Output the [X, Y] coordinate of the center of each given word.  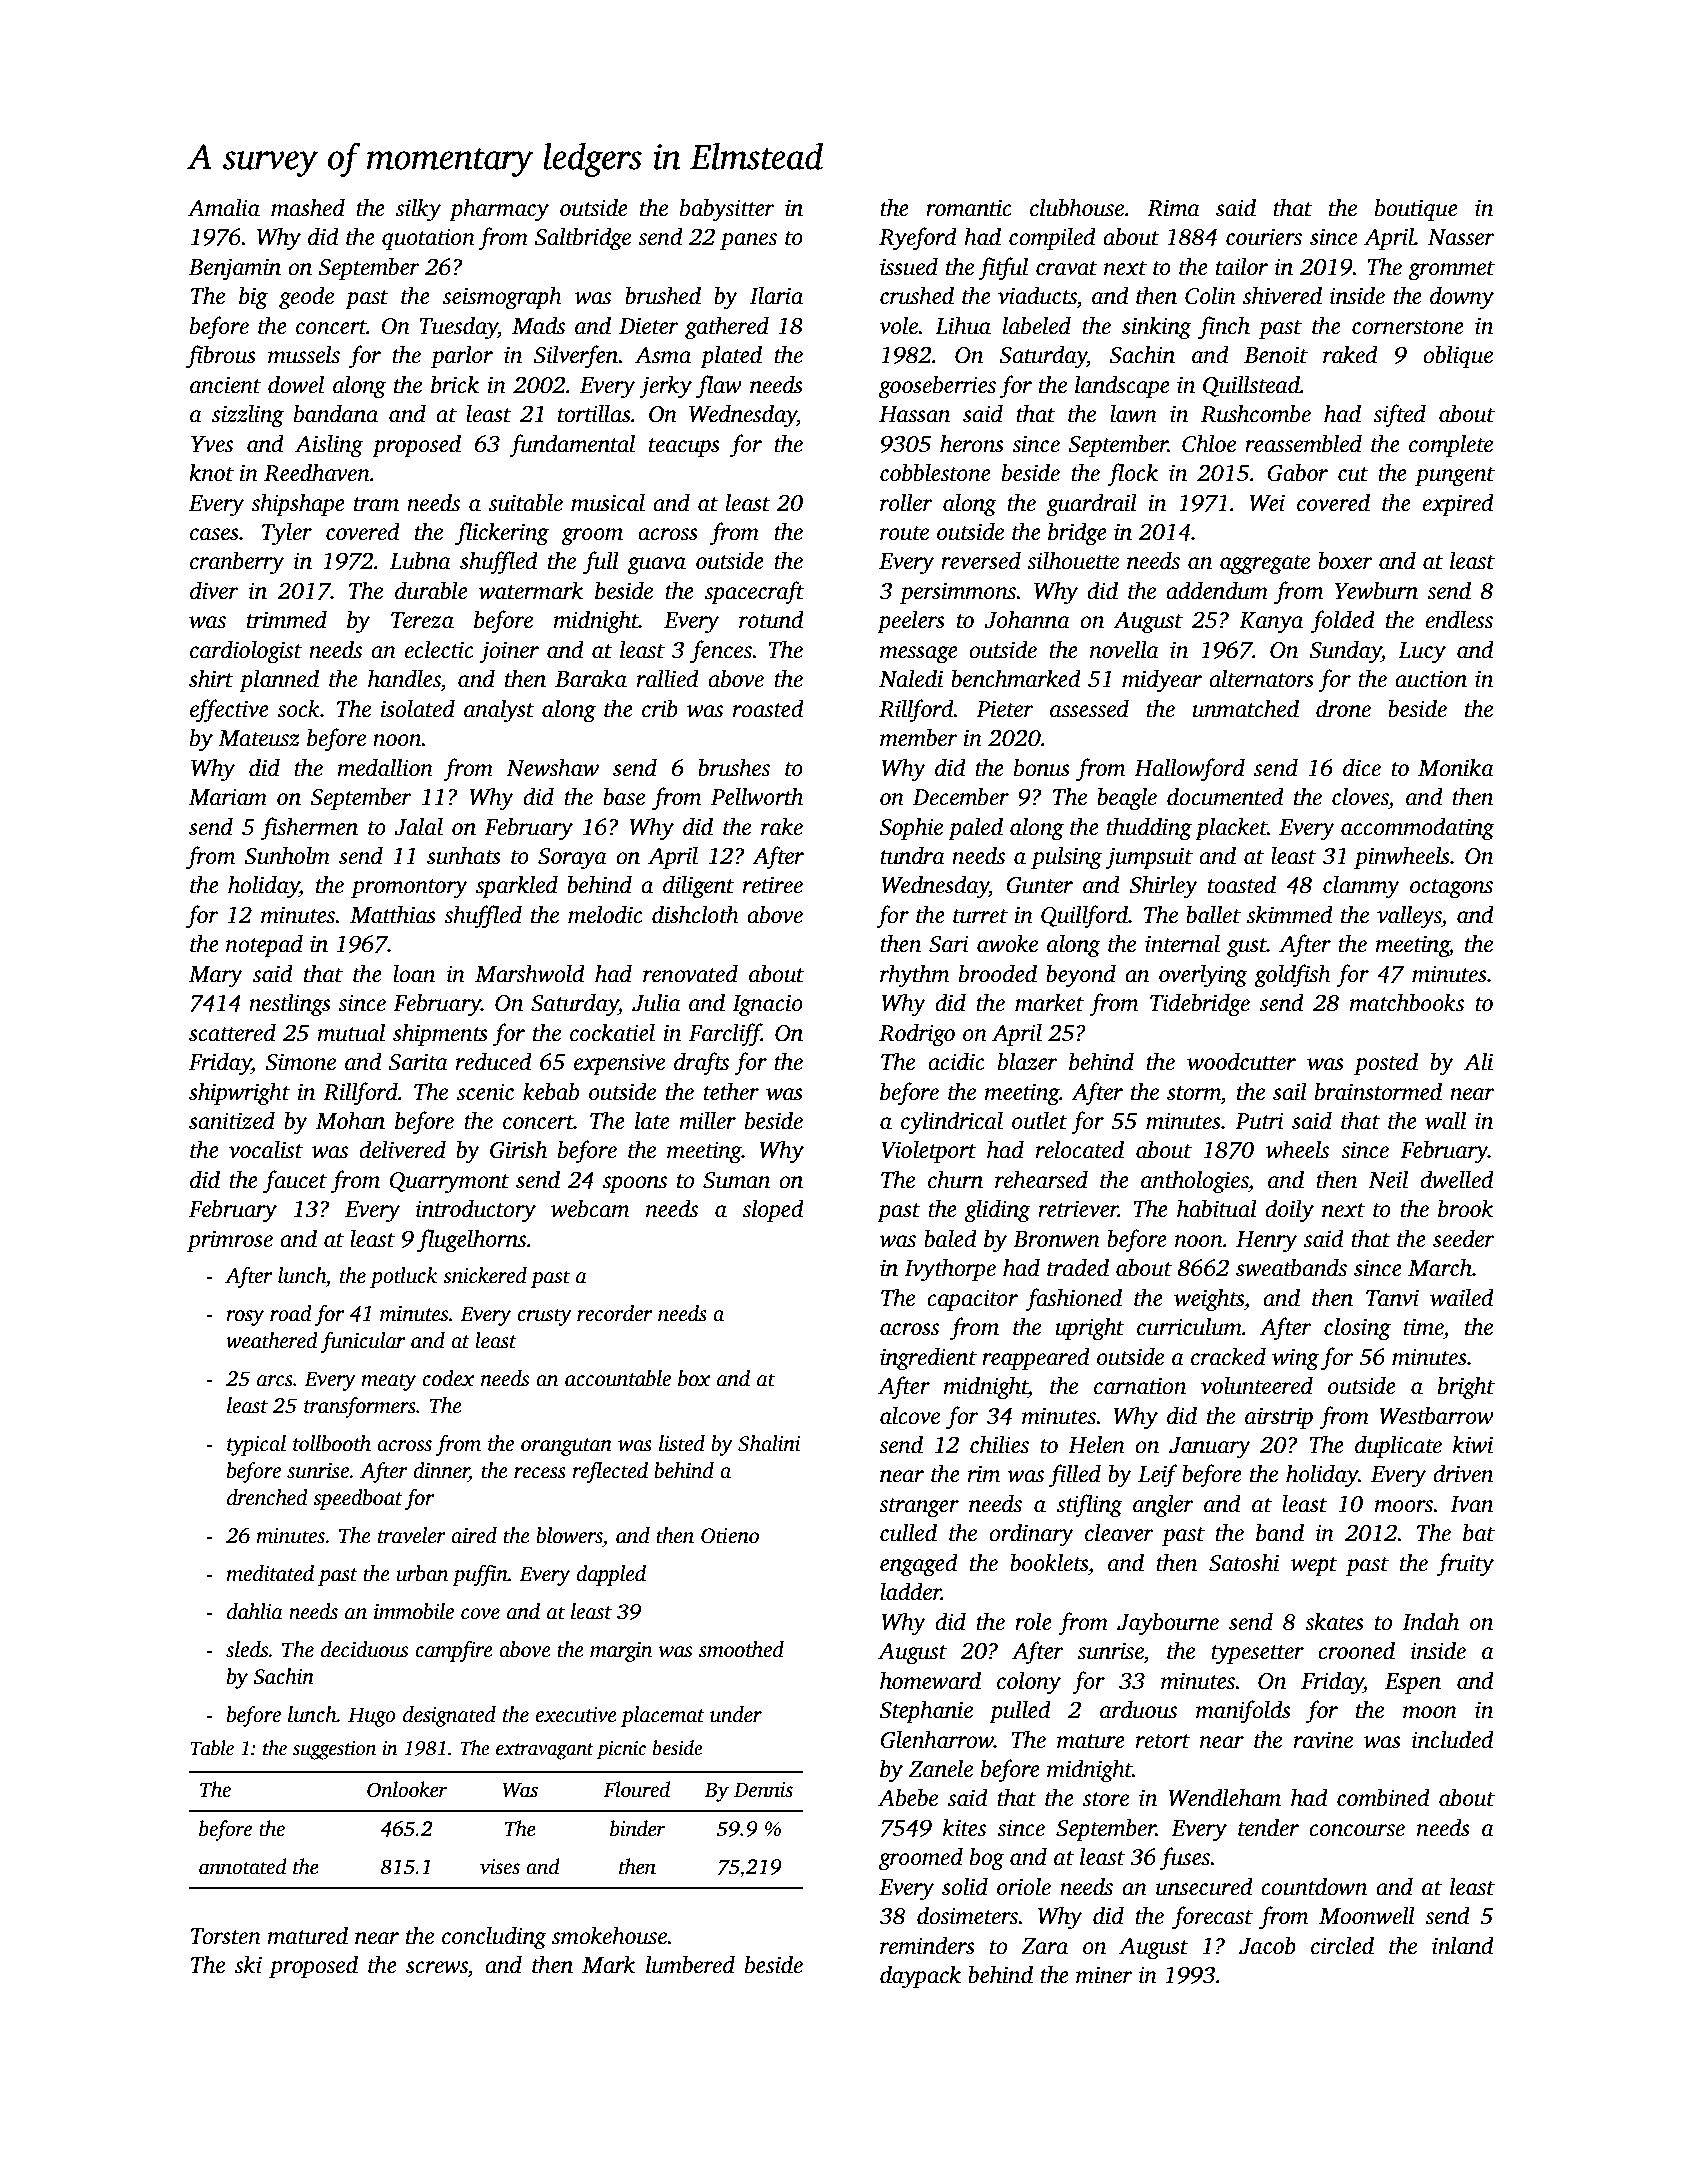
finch [1224, 328]
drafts [701, 1063]
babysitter [727, 210]
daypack [920, 1977]
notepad [264, 945]
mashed [308, 207]
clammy [1361, 887]
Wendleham [1224, 1797]
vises [500, 1867]
